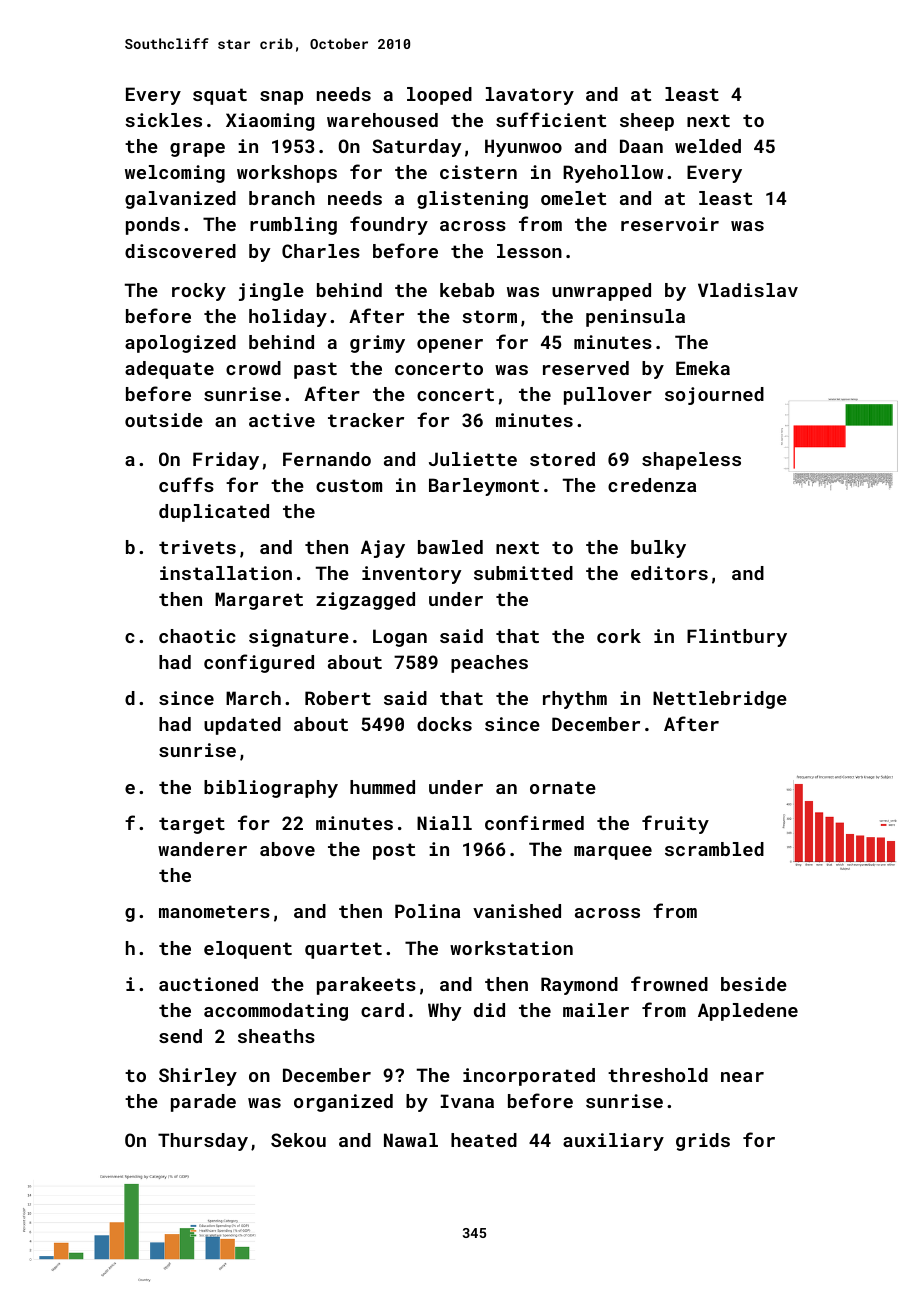 The height and width of the document is (1311, 924). Describe the element at coordinates (517, 911) in the document. I see `vanished` at that location.
